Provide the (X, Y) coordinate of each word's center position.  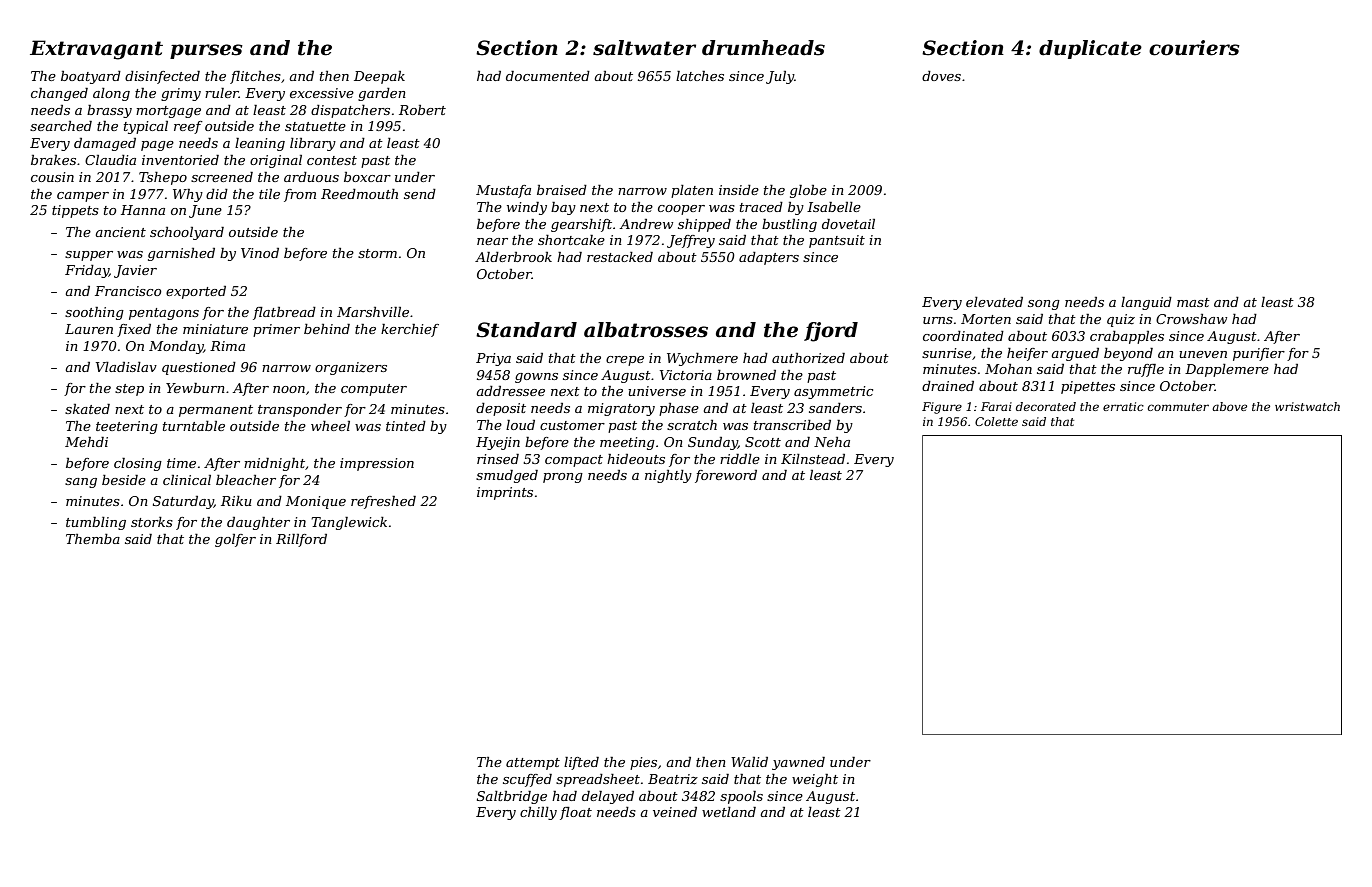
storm (377, 253)
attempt (533, 764)
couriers (1194, 48)
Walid (749, 762)
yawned (798, 763)
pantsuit (837, 241)
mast (1193, 302)
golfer (235, 540)
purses (206, 51)
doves (941, 76)
